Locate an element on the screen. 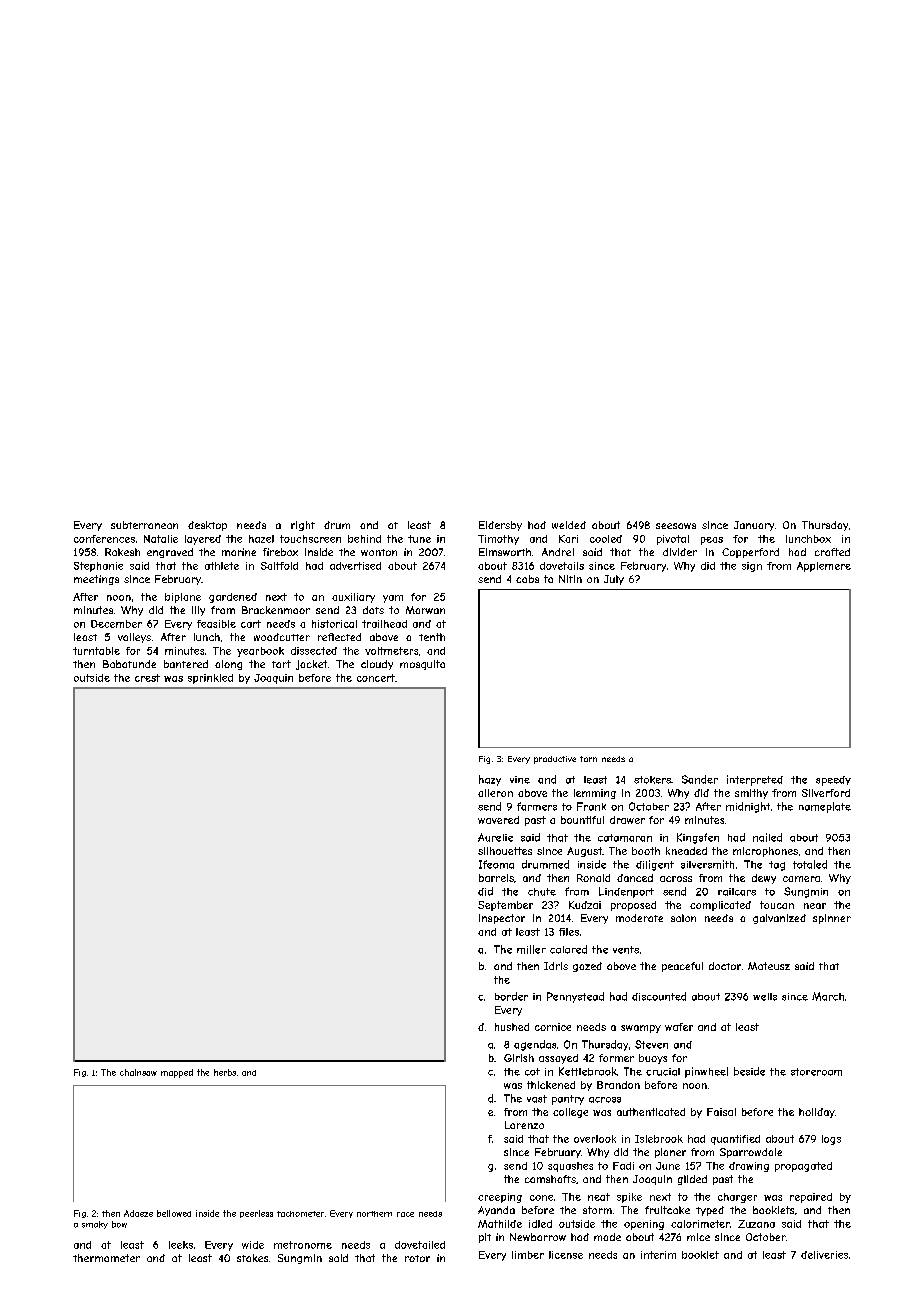 The height and width of the screenshot is (1308, 924). crest is located at coordinates (147, 678).
